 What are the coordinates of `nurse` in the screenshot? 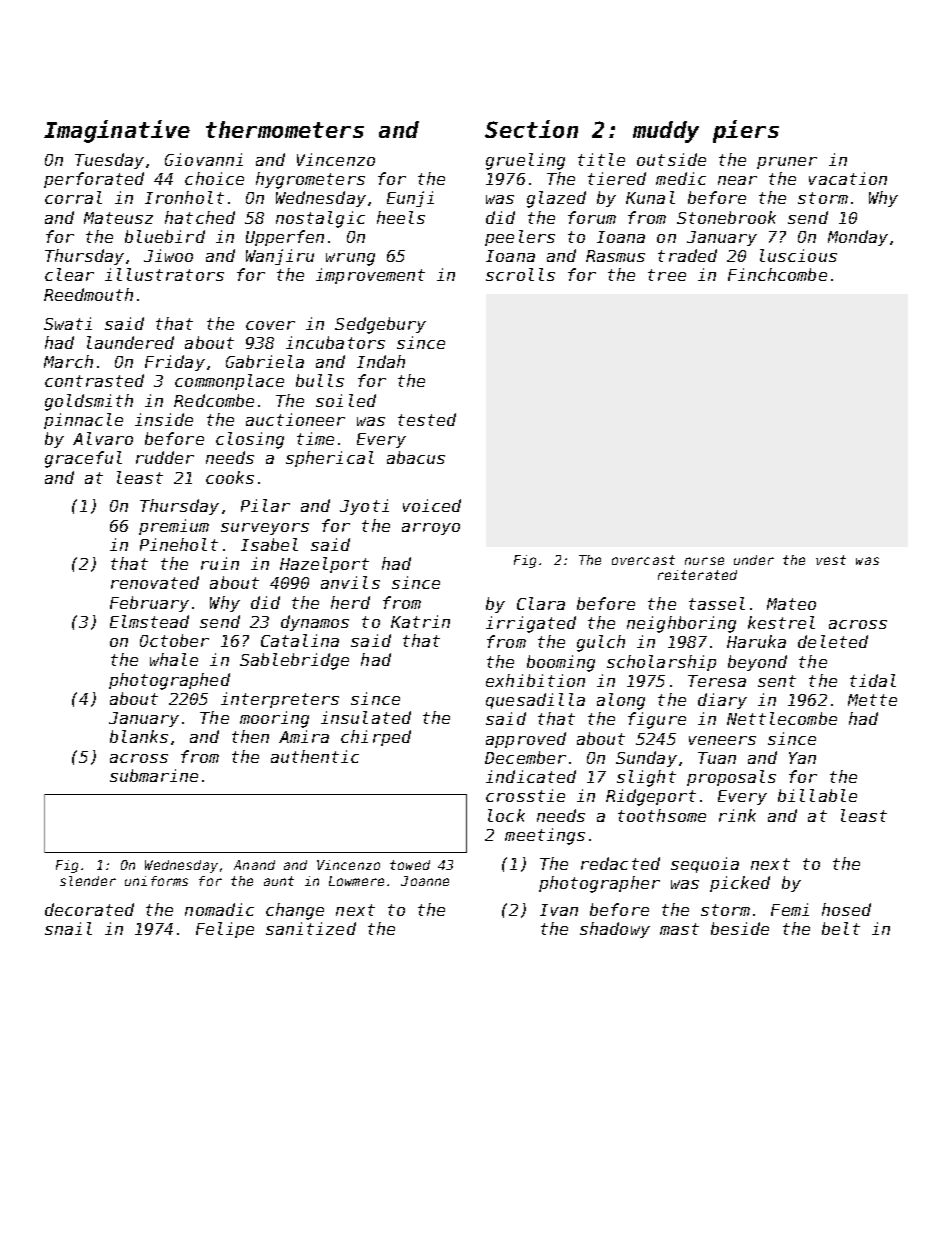 It's located at (704, 561).
